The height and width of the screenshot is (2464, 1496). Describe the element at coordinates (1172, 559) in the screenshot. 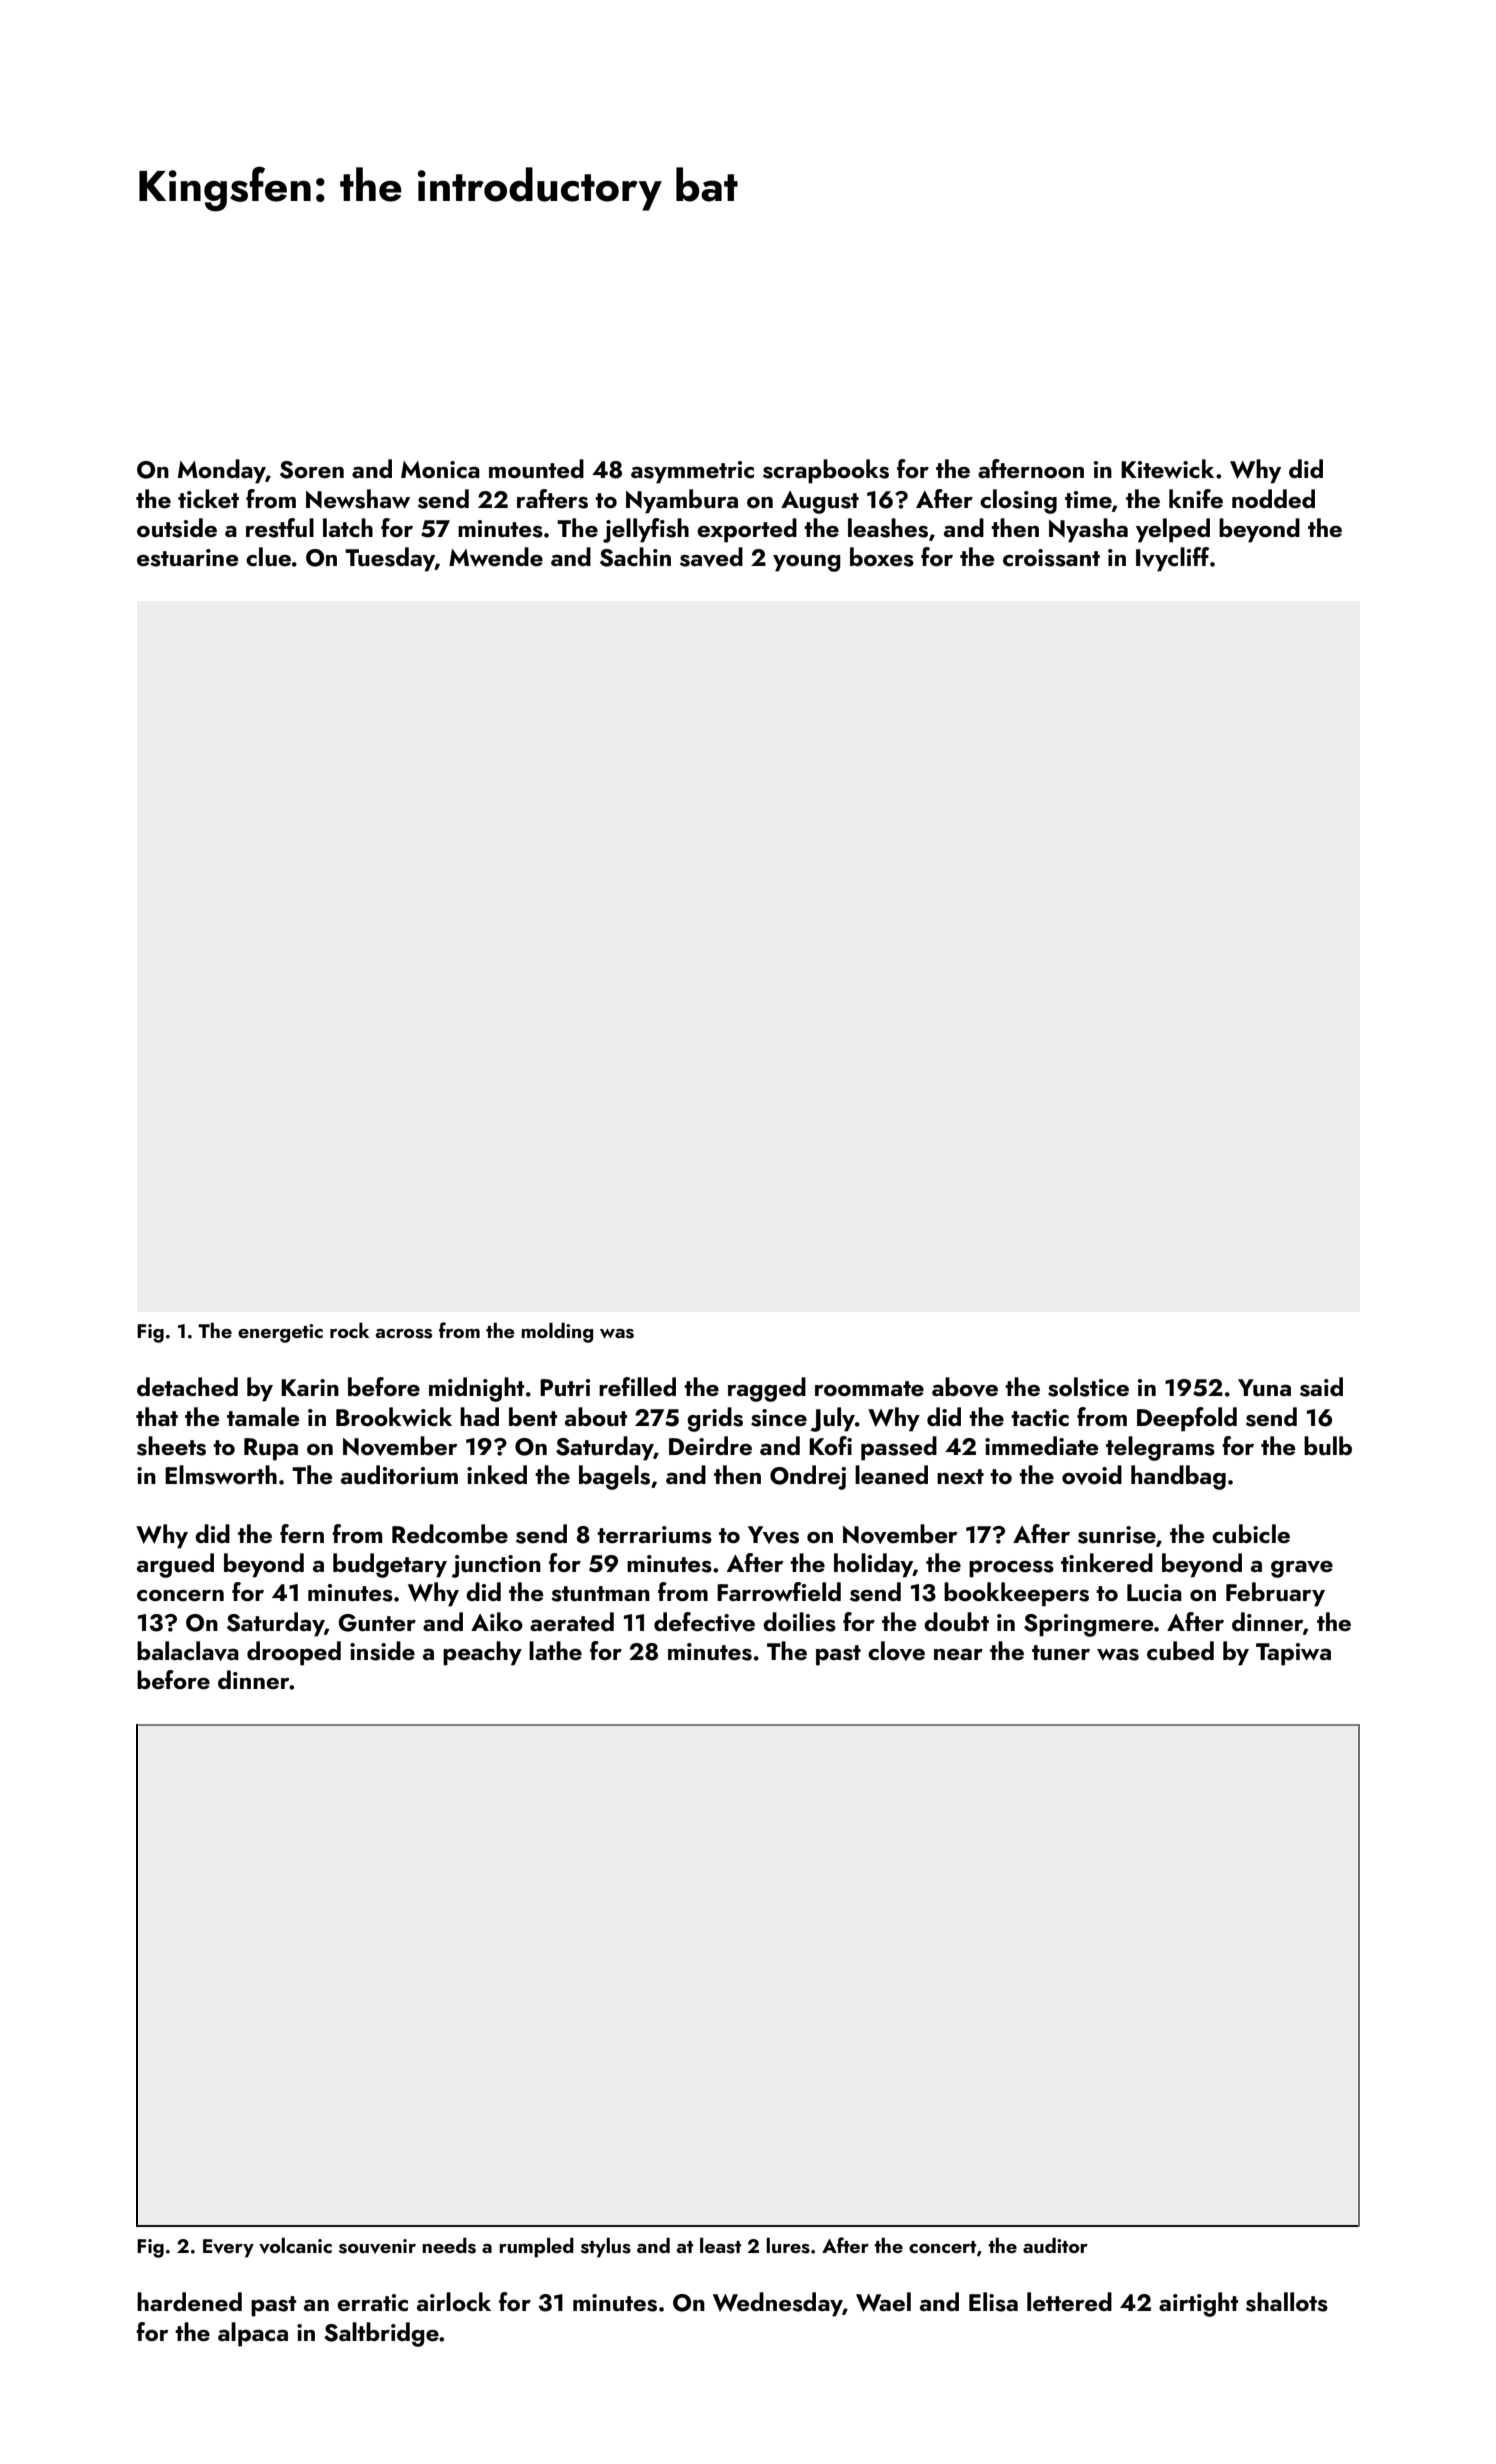

I see `Ivycliff` at that location.
